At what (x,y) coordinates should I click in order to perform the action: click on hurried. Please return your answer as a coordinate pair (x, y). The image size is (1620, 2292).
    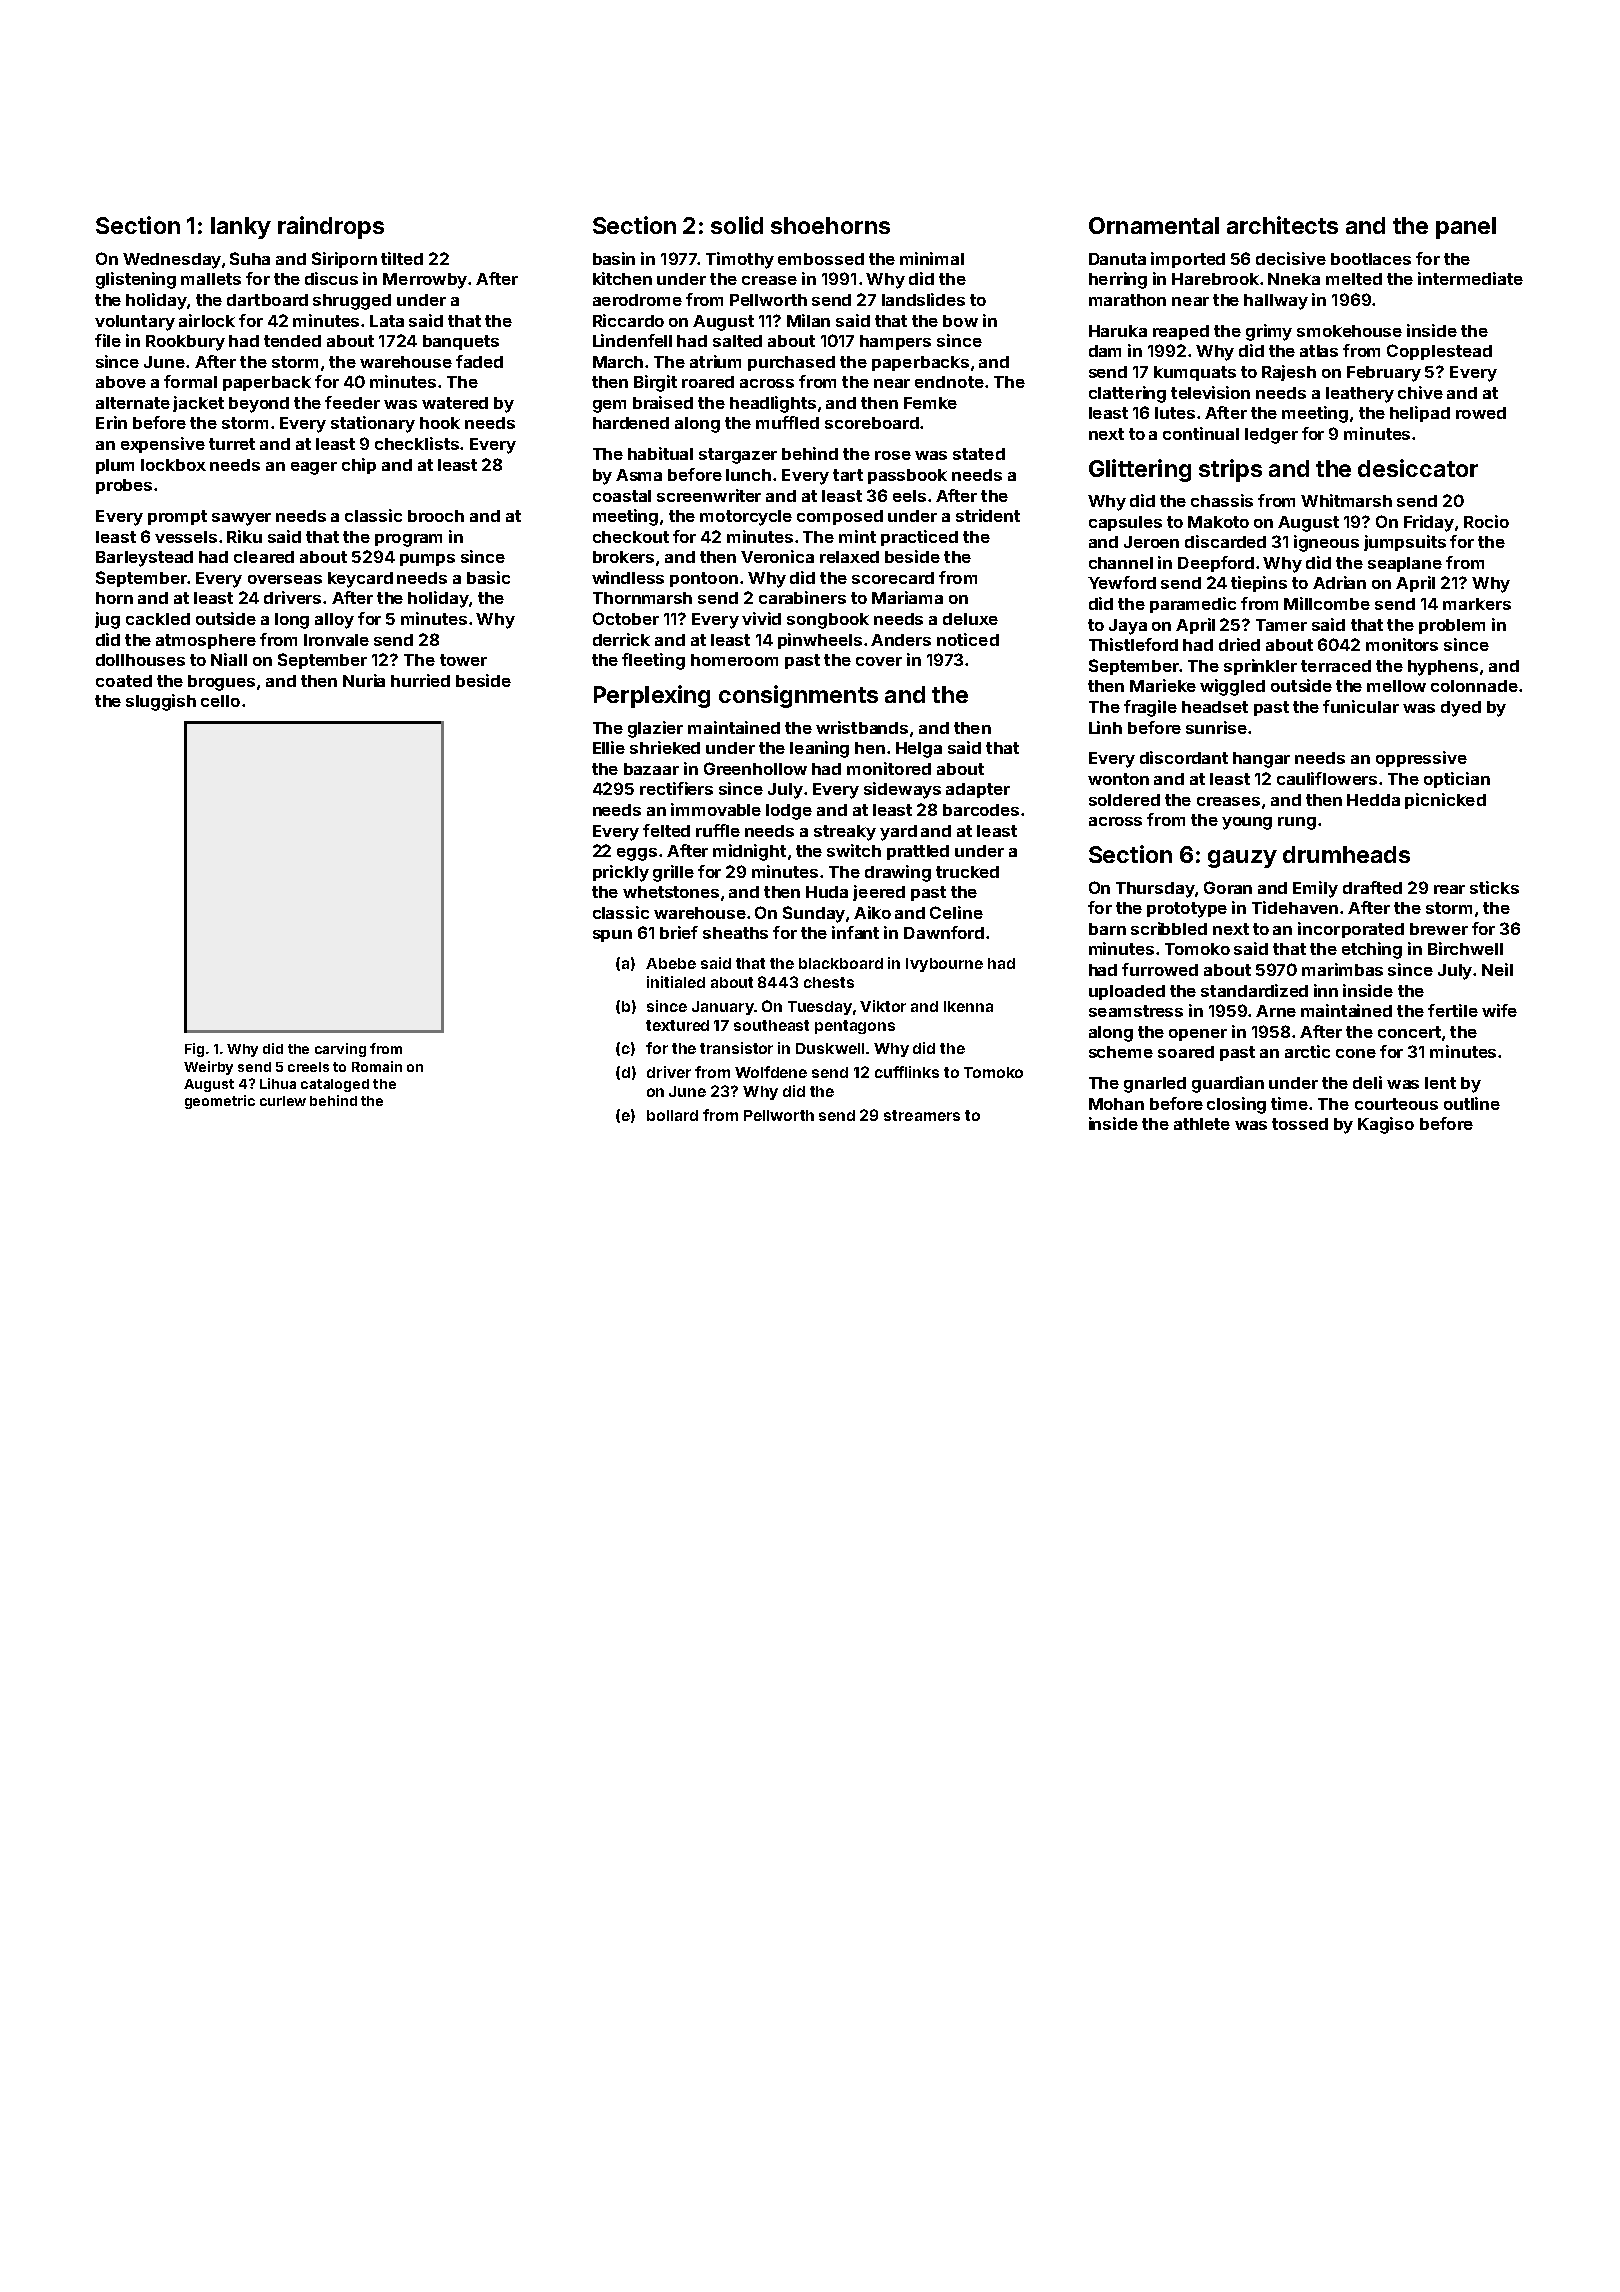
    Looking at the image, I should click on (420, 680).
